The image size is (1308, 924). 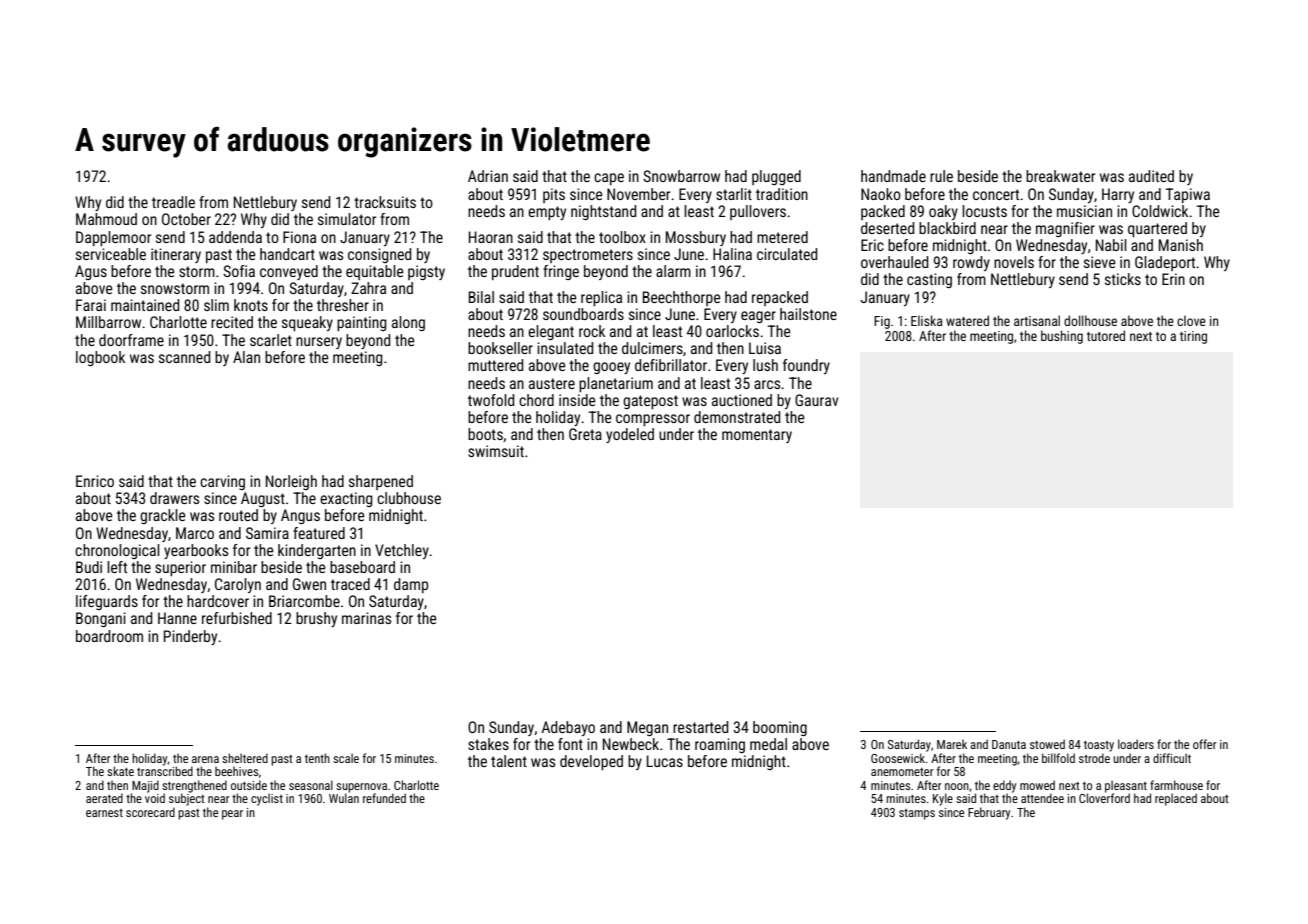 I want to click on chronological, so click(x=117, y=551).
